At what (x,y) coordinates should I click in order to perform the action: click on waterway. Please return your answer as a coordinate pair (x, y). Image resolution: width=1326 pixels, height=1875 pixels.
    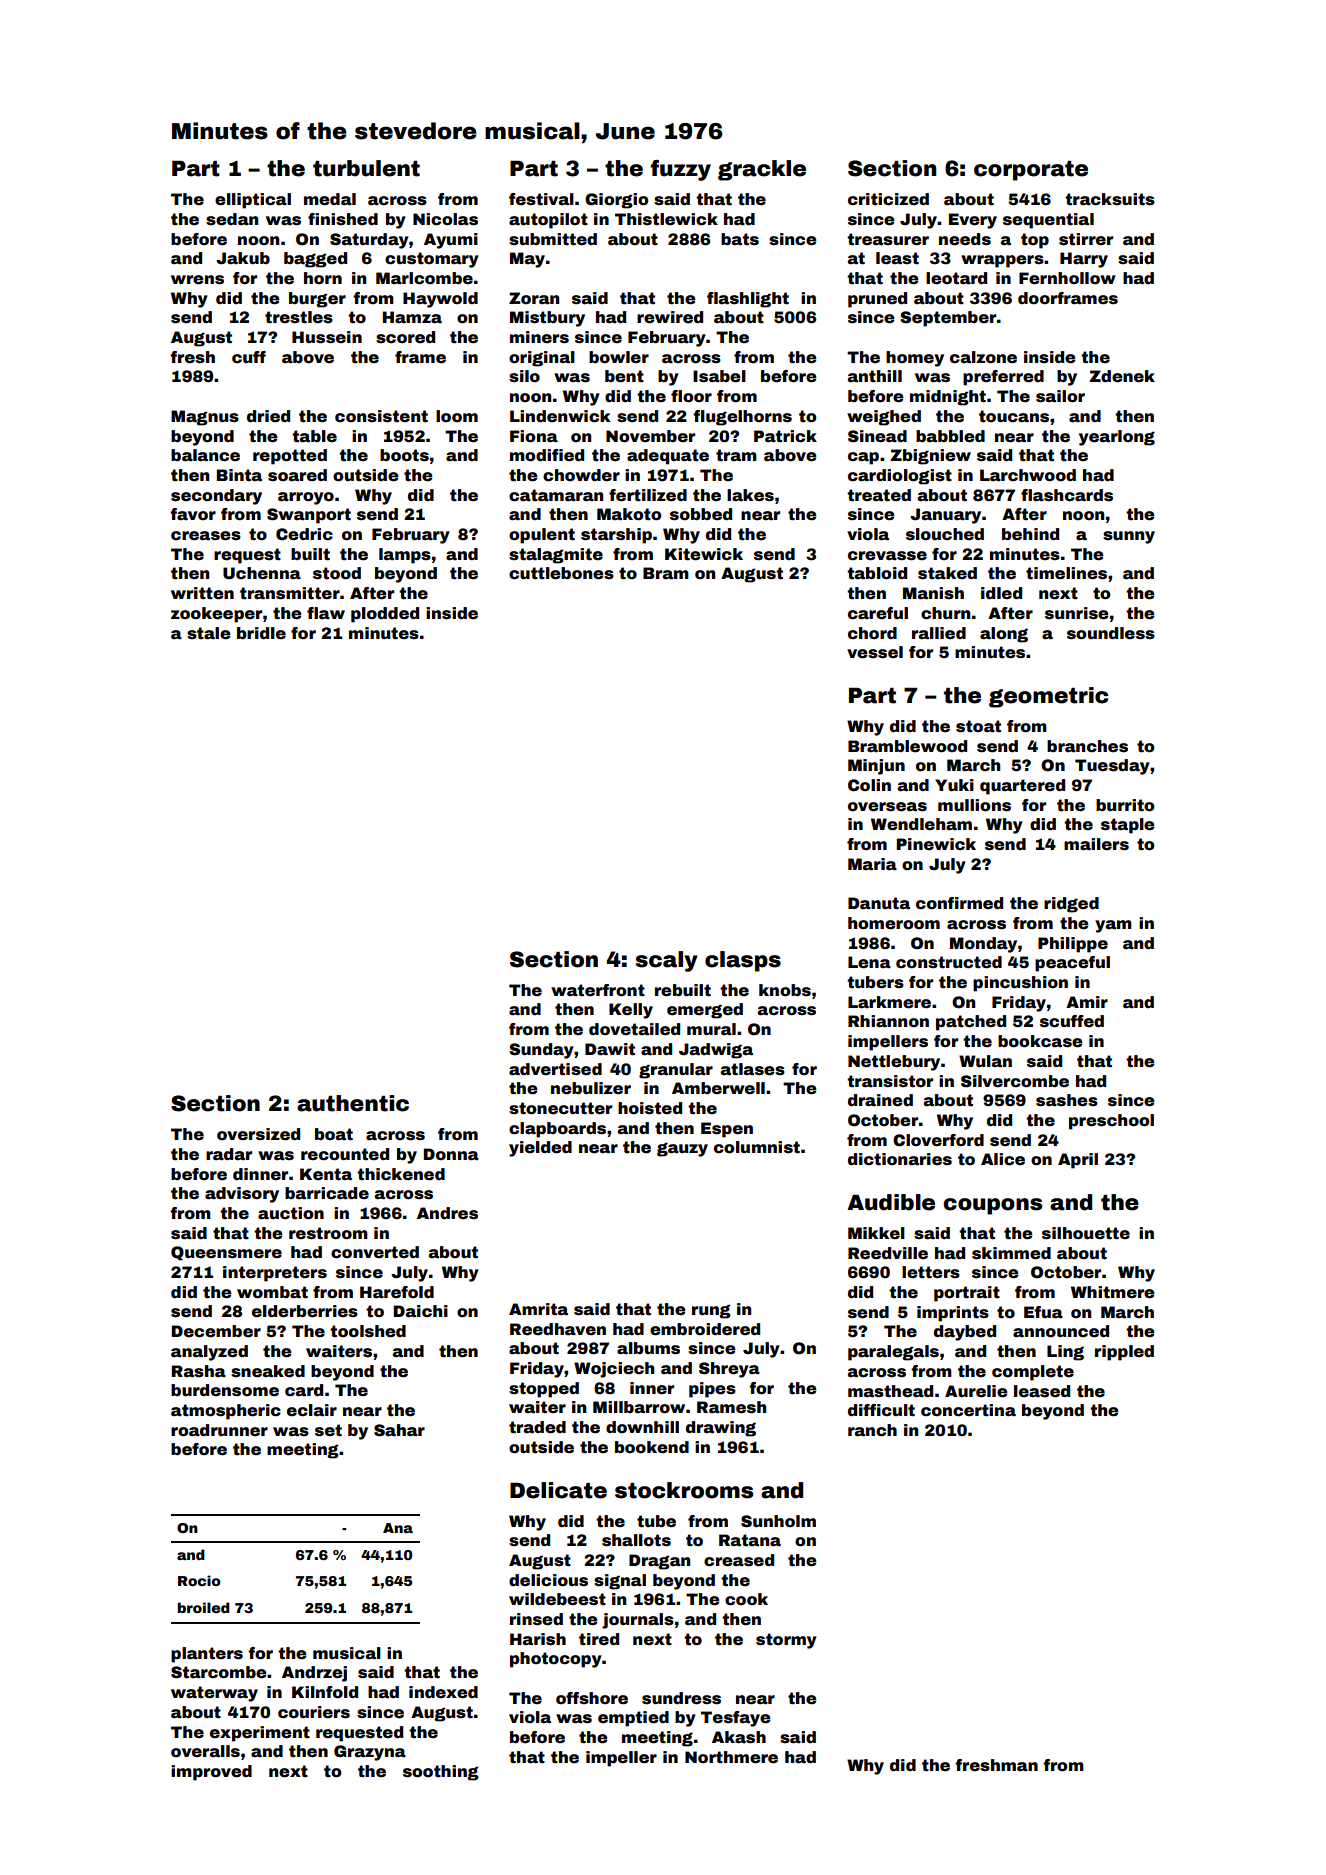
    Looking at the image, I should click on (214, 1694).
